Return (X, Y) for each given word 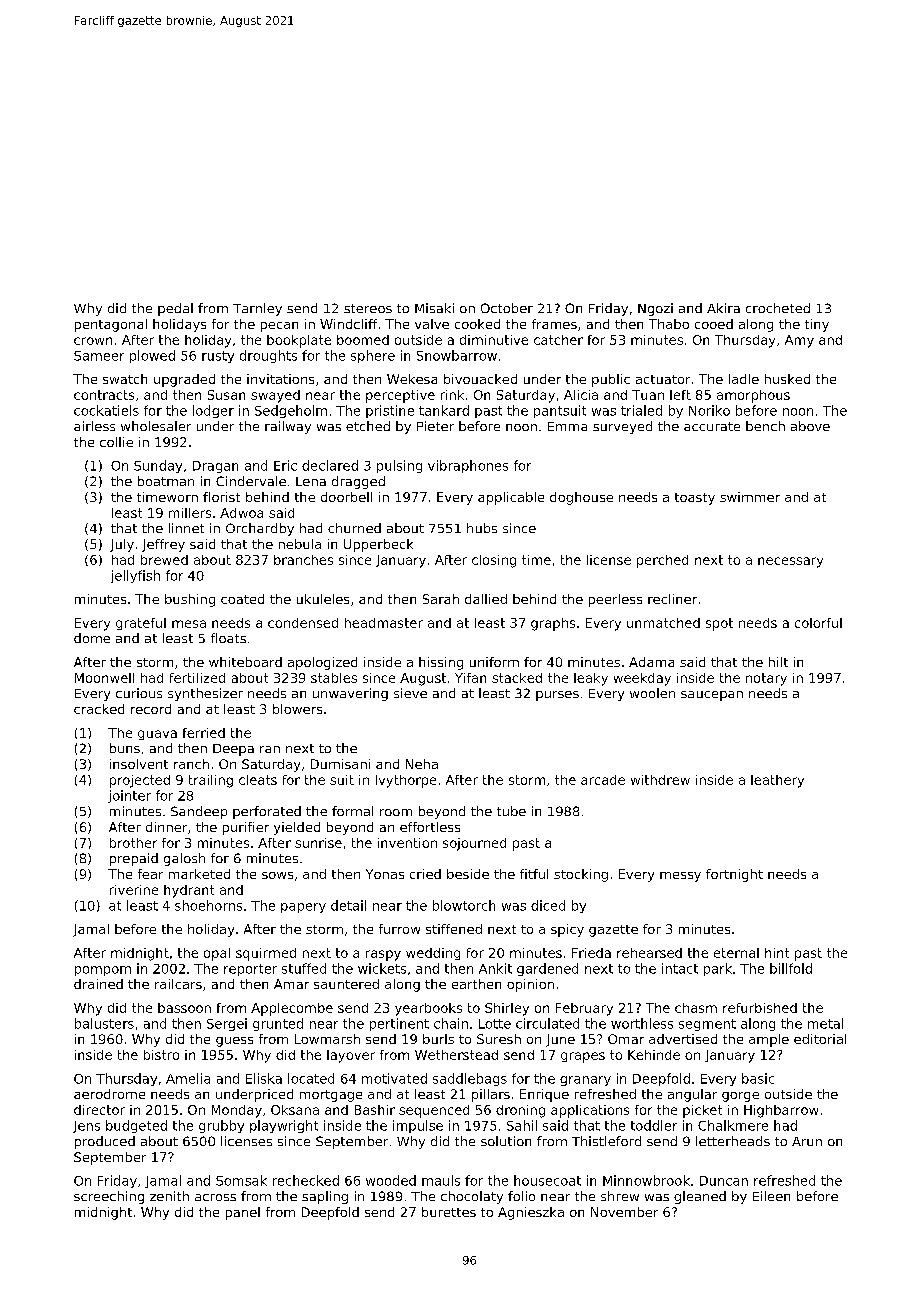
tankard (444, 410)
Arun (807, 1141)
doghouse (581, 498)
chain (451, 1023)
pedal (175, 309)
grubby (221, 1126)
